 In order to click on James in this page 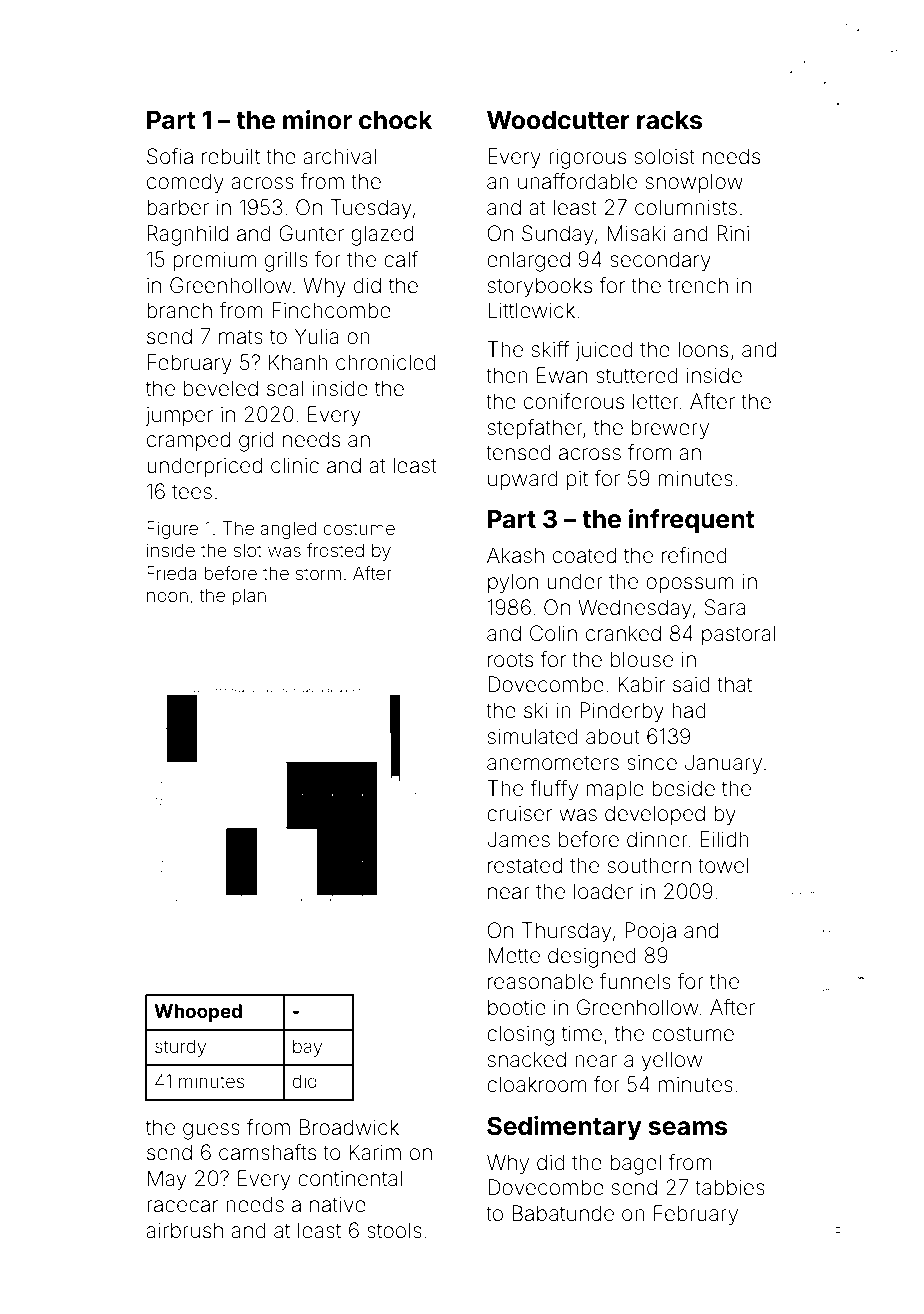, I will do `click(518, 839)`.
